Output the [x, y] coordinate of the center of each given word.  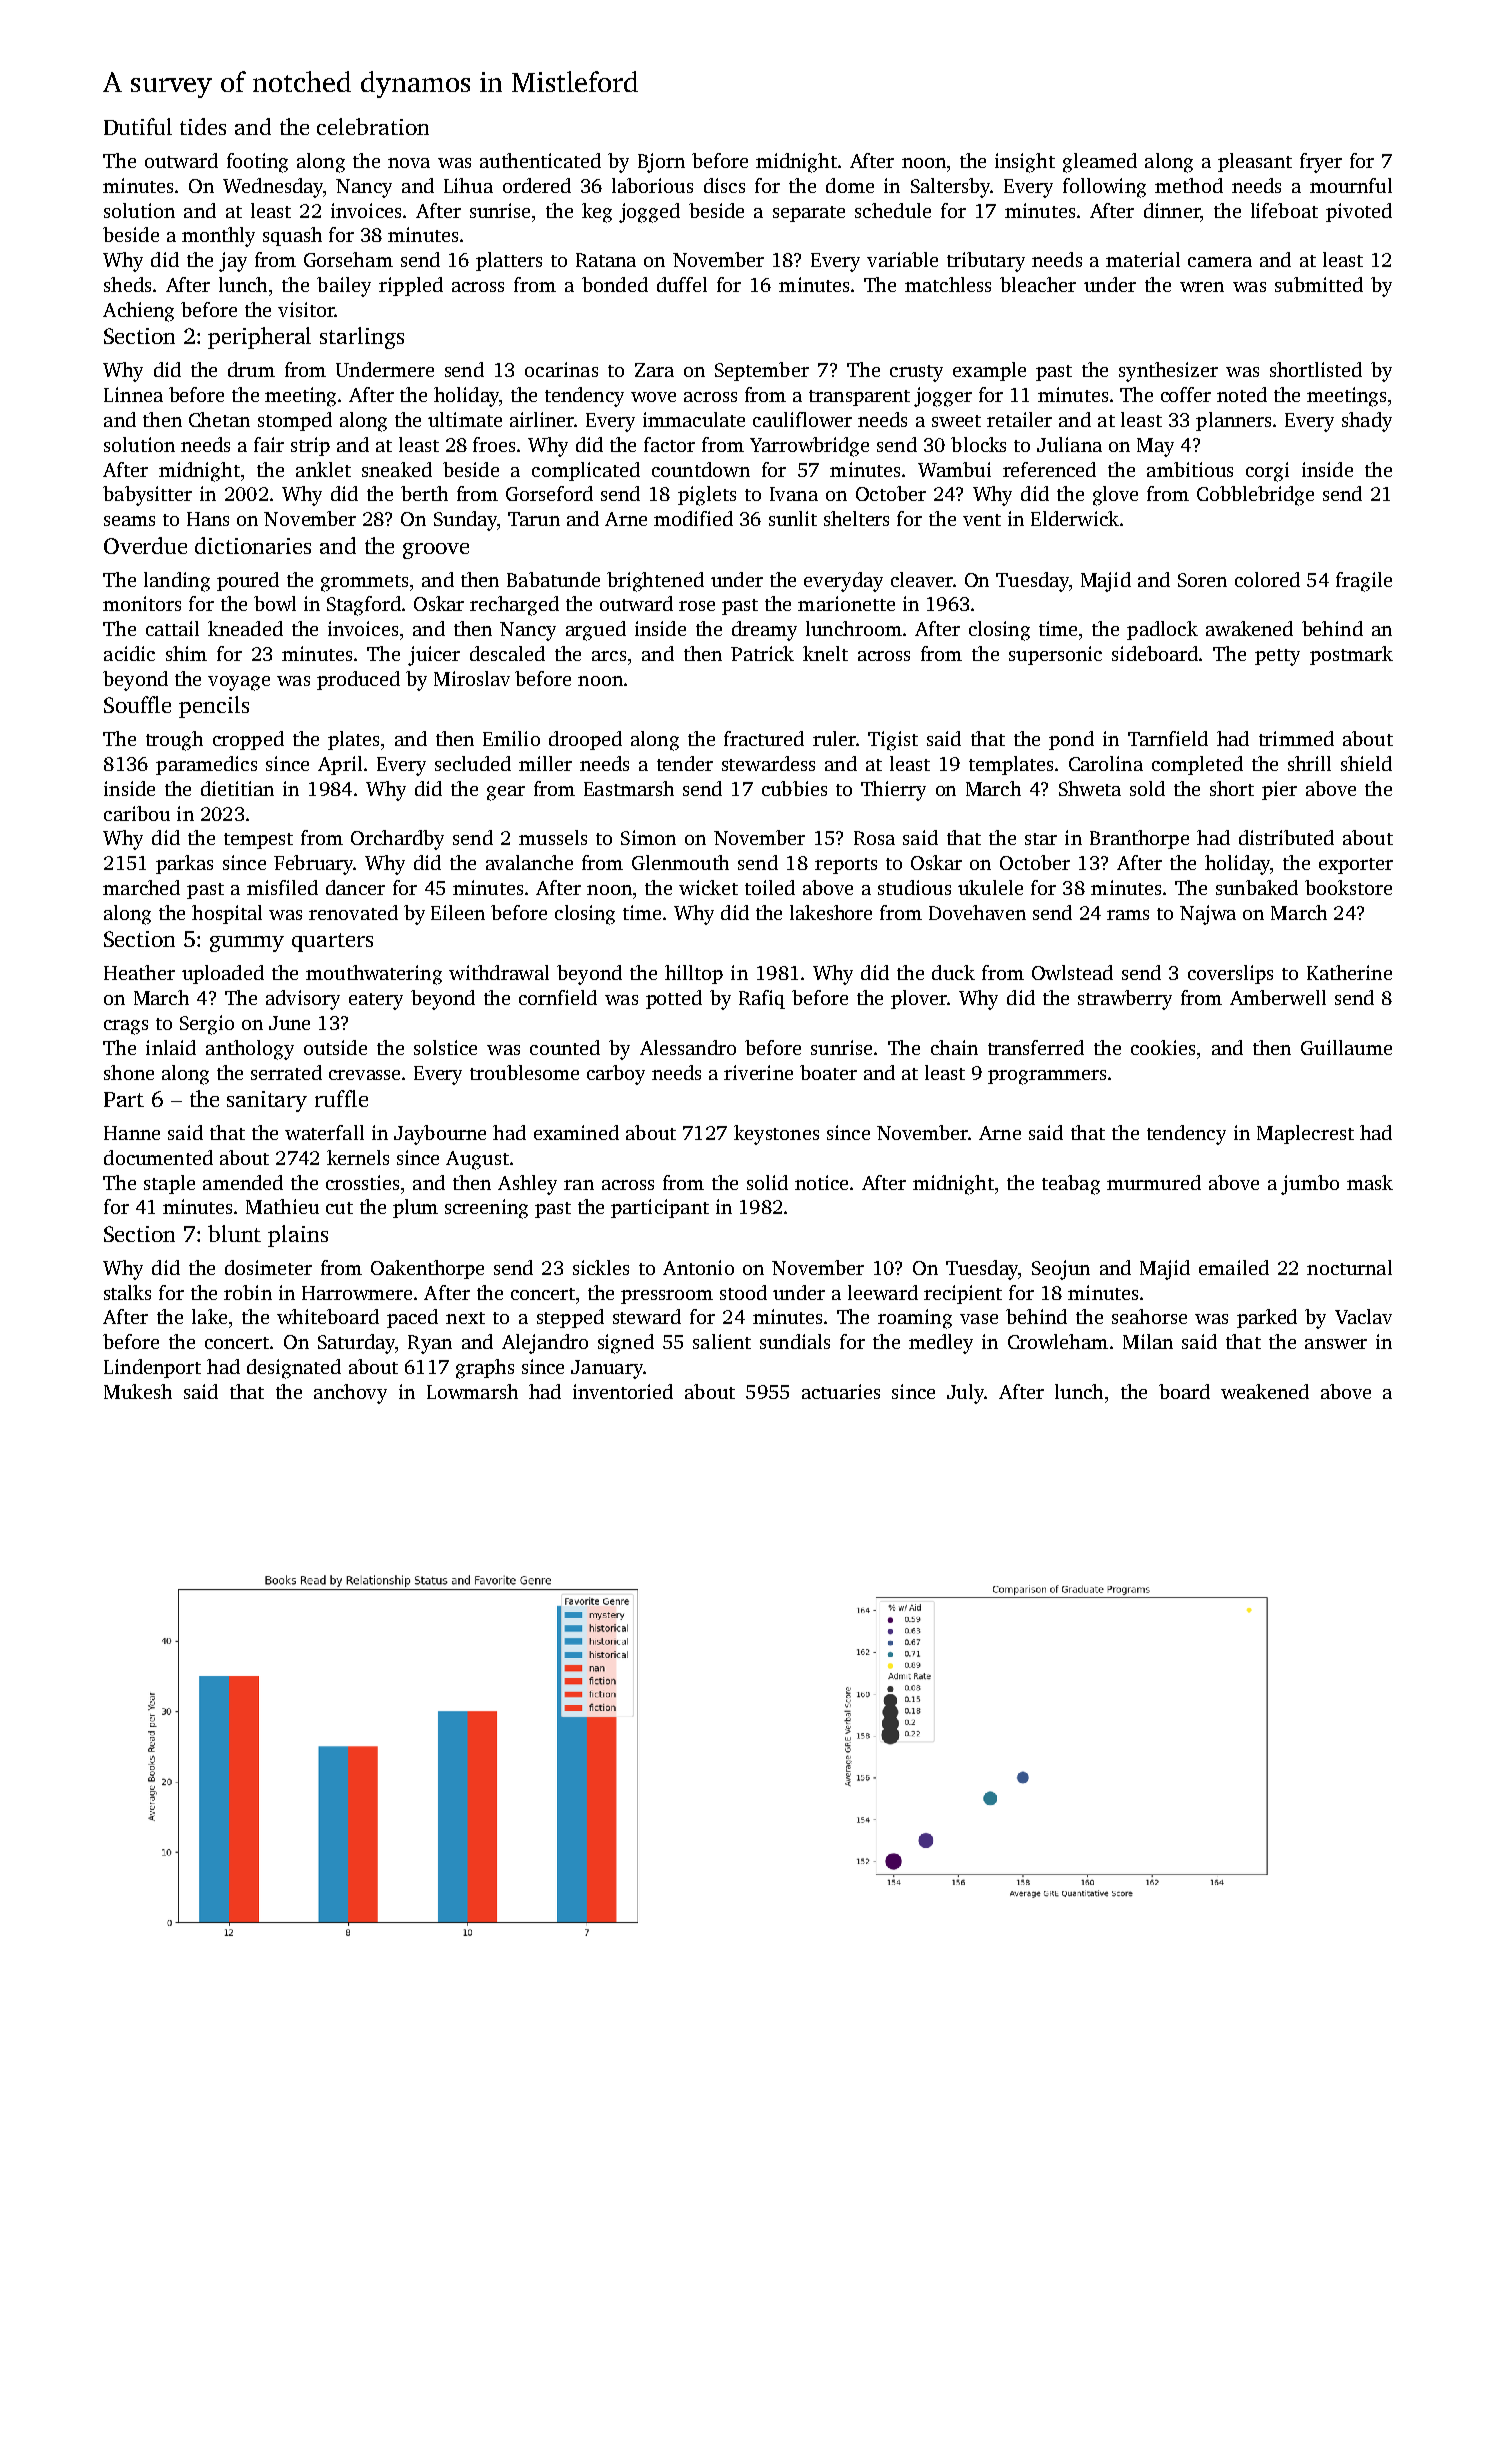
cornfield [558, 997]
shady [1367, 422]
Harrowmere [357, 1293]
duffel [682, 284]
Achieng [138, 312]
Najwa [1208, 915]
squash [292, 236]
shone [129, 1072]
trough [174, 741]
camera [1220, 262]
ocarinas [561, 369]
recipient [963, 1294]
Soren [1202, 580]
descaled [507, 653]
